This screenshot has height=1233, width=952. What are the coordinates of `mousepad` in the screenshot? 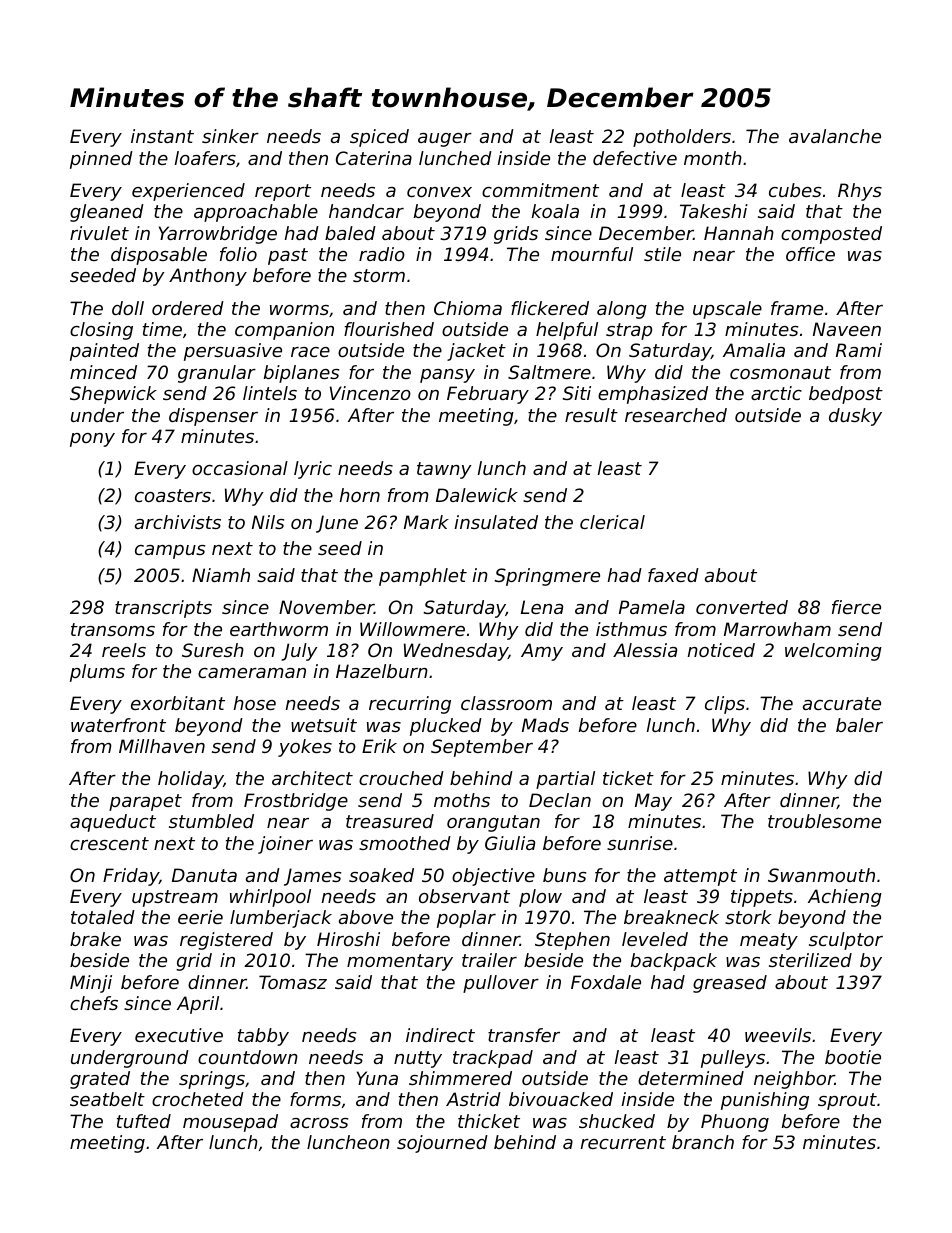 It's located at (230, 1123).
